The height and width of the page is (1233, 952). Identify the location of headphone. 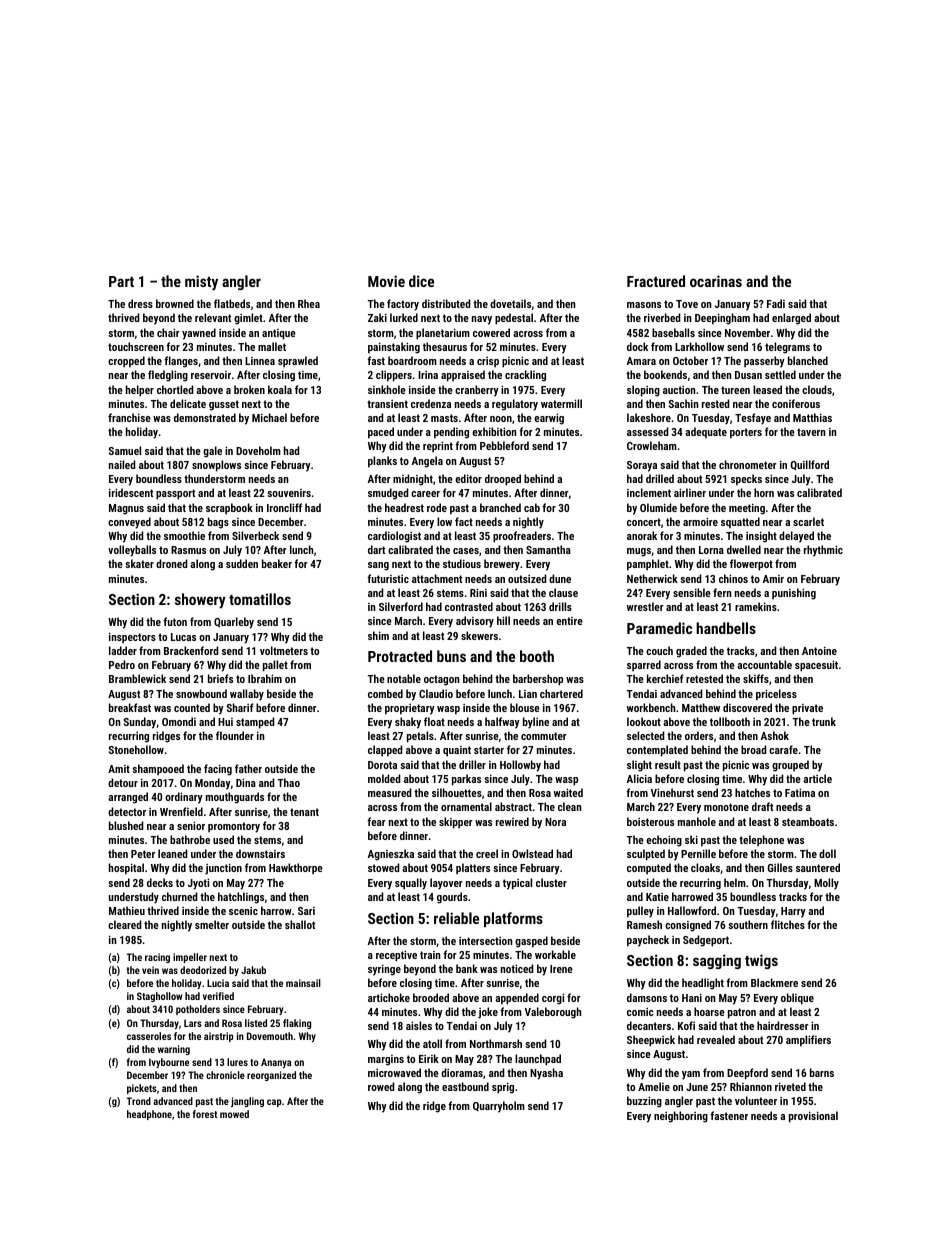
(149, 1115).
